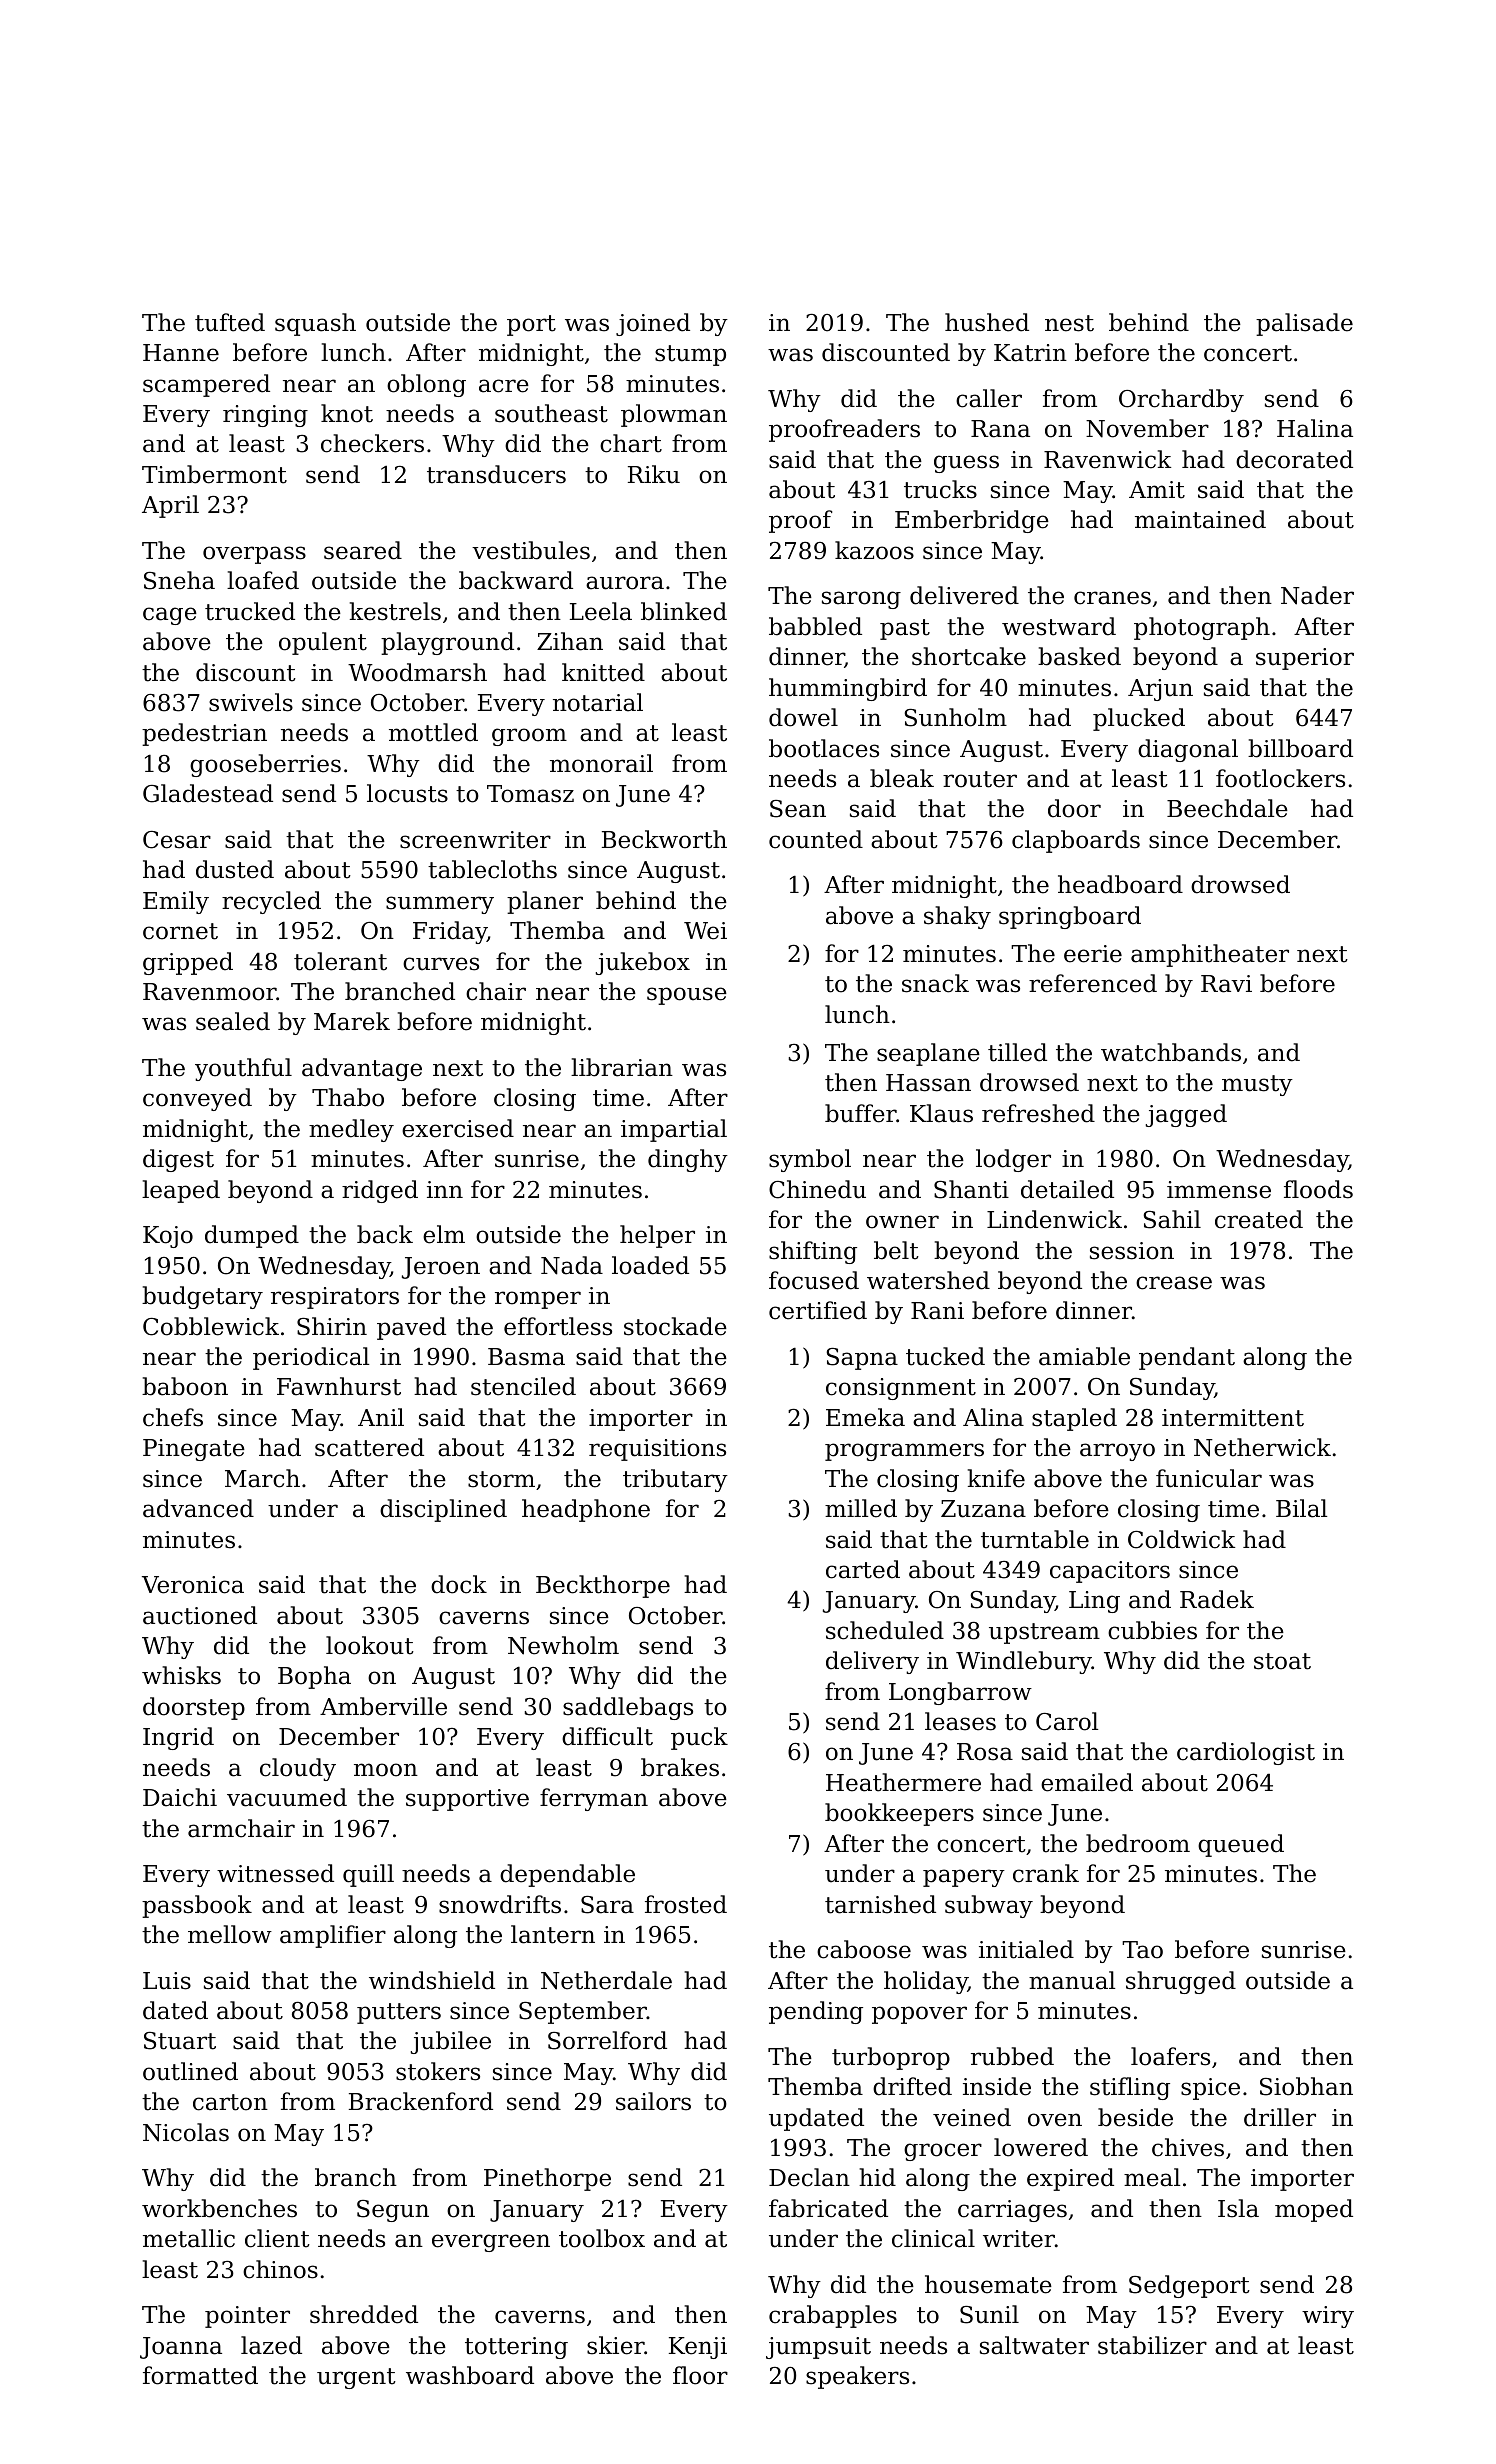 This screenshot has width=1496, height=2464. I want to click on shredded, so click(364, 2314).
